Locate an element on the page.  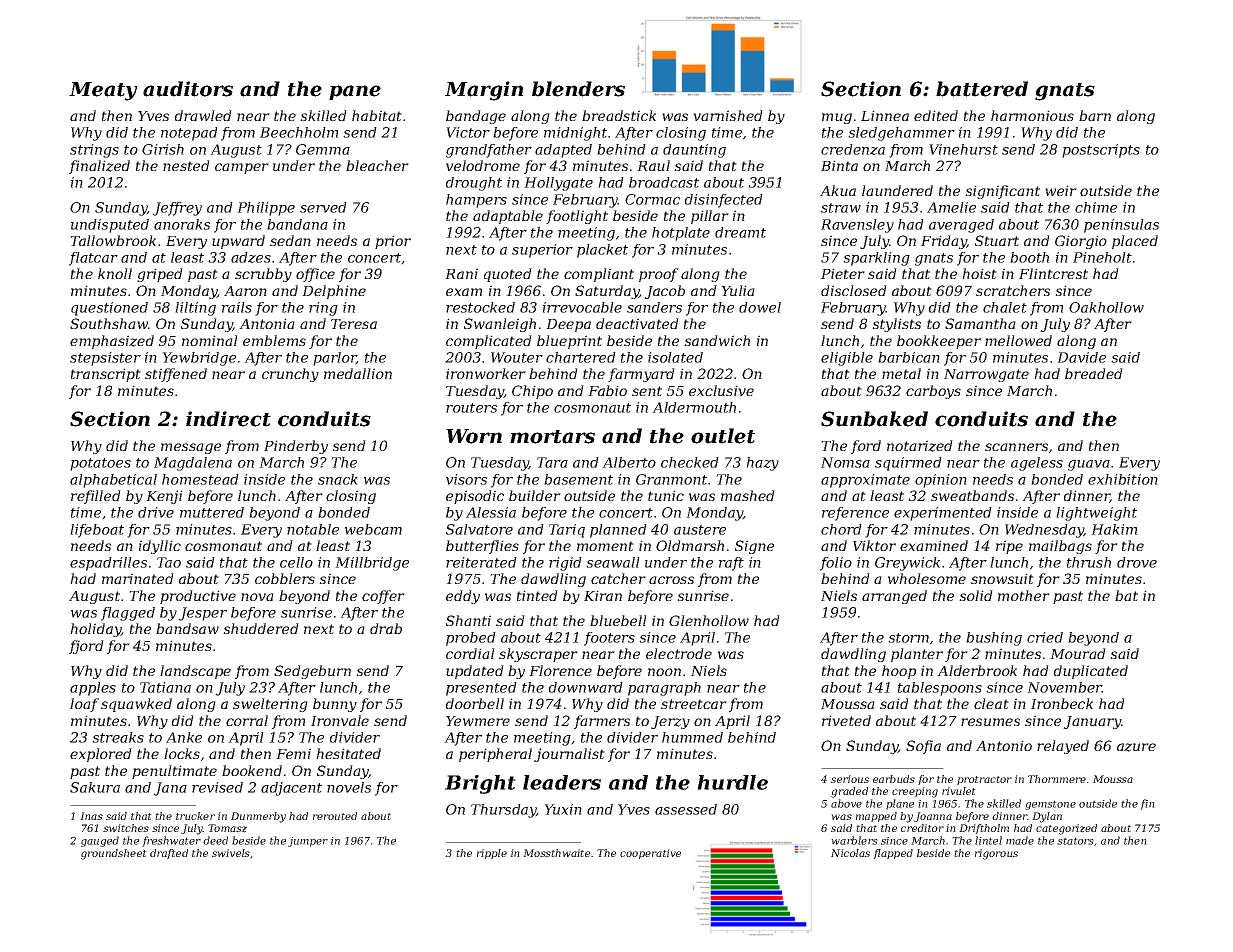
peripheral is located at coordinates (495, 755).
